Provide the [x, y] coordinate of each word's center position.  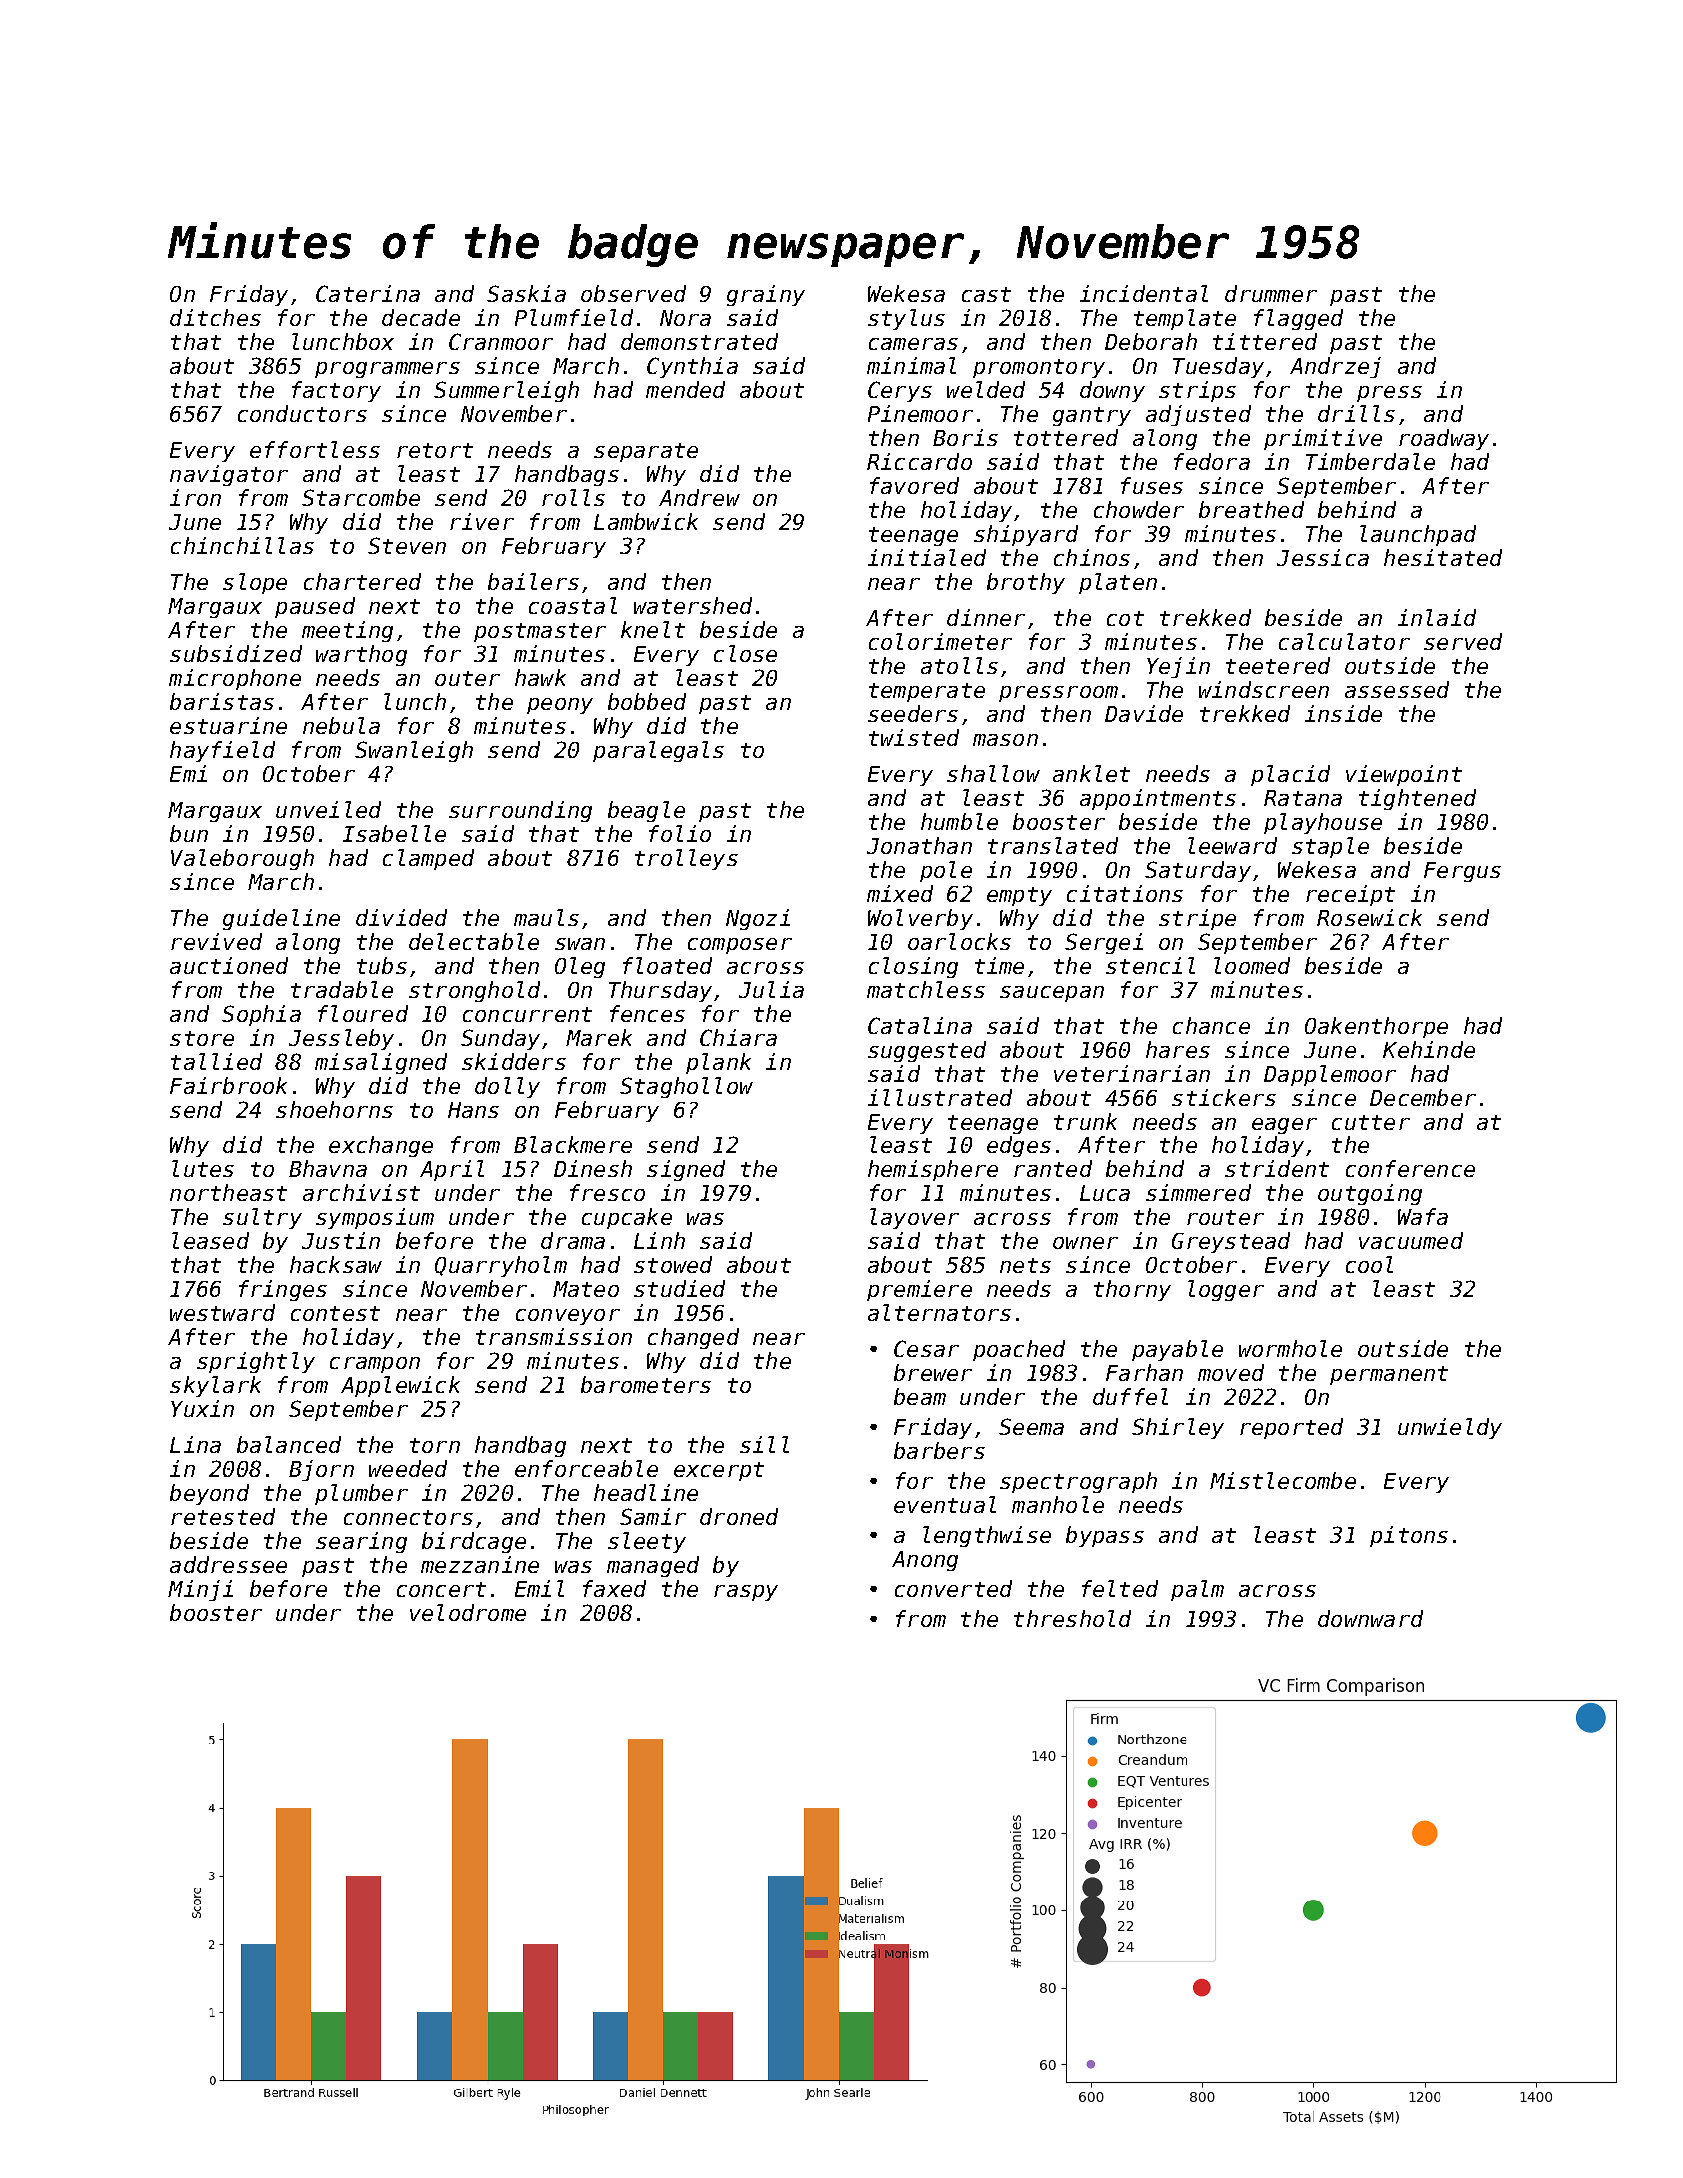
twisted [914, 737]
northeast [228, 1192]
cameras [913, 344]
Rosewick [1369, 917]
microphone [235, 679]
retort [435, 450]
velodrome [468, 1612]
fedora [1212, 461]
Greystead [1231, 1242]
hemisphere [933, 1170]
